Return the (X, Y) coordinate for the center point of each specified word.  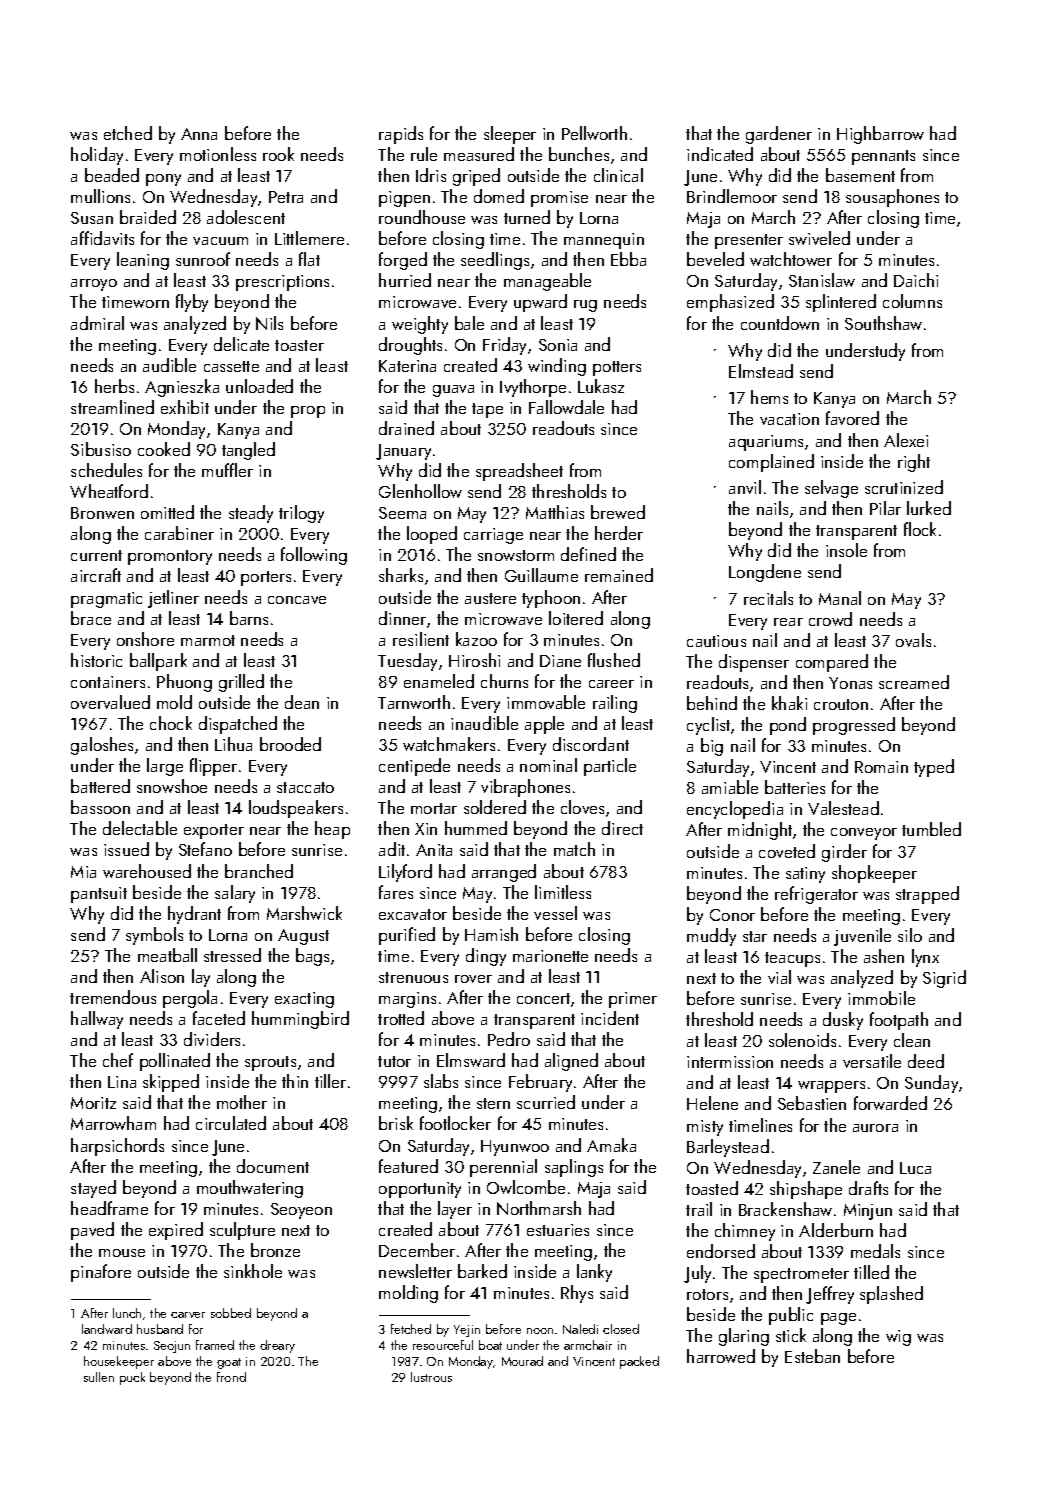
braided (148, 217)
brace (91, 618)
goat (229, 1363)
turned (527, 217)
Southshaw (883, 323)
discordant (591, 744)
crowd (830, 619)
